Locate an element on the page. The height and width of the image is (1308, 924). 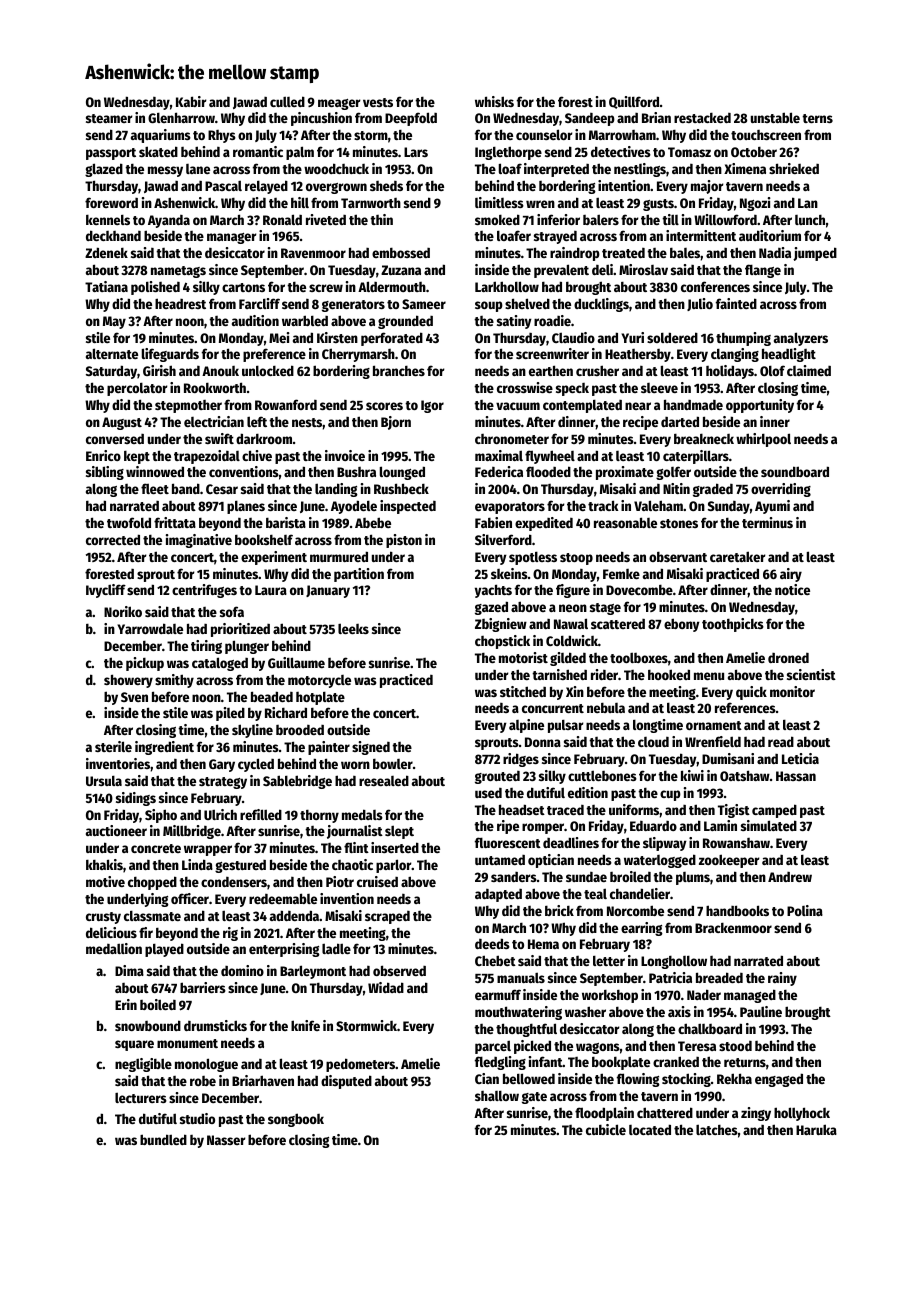
raindrop is located at coordinates (575, 254).
